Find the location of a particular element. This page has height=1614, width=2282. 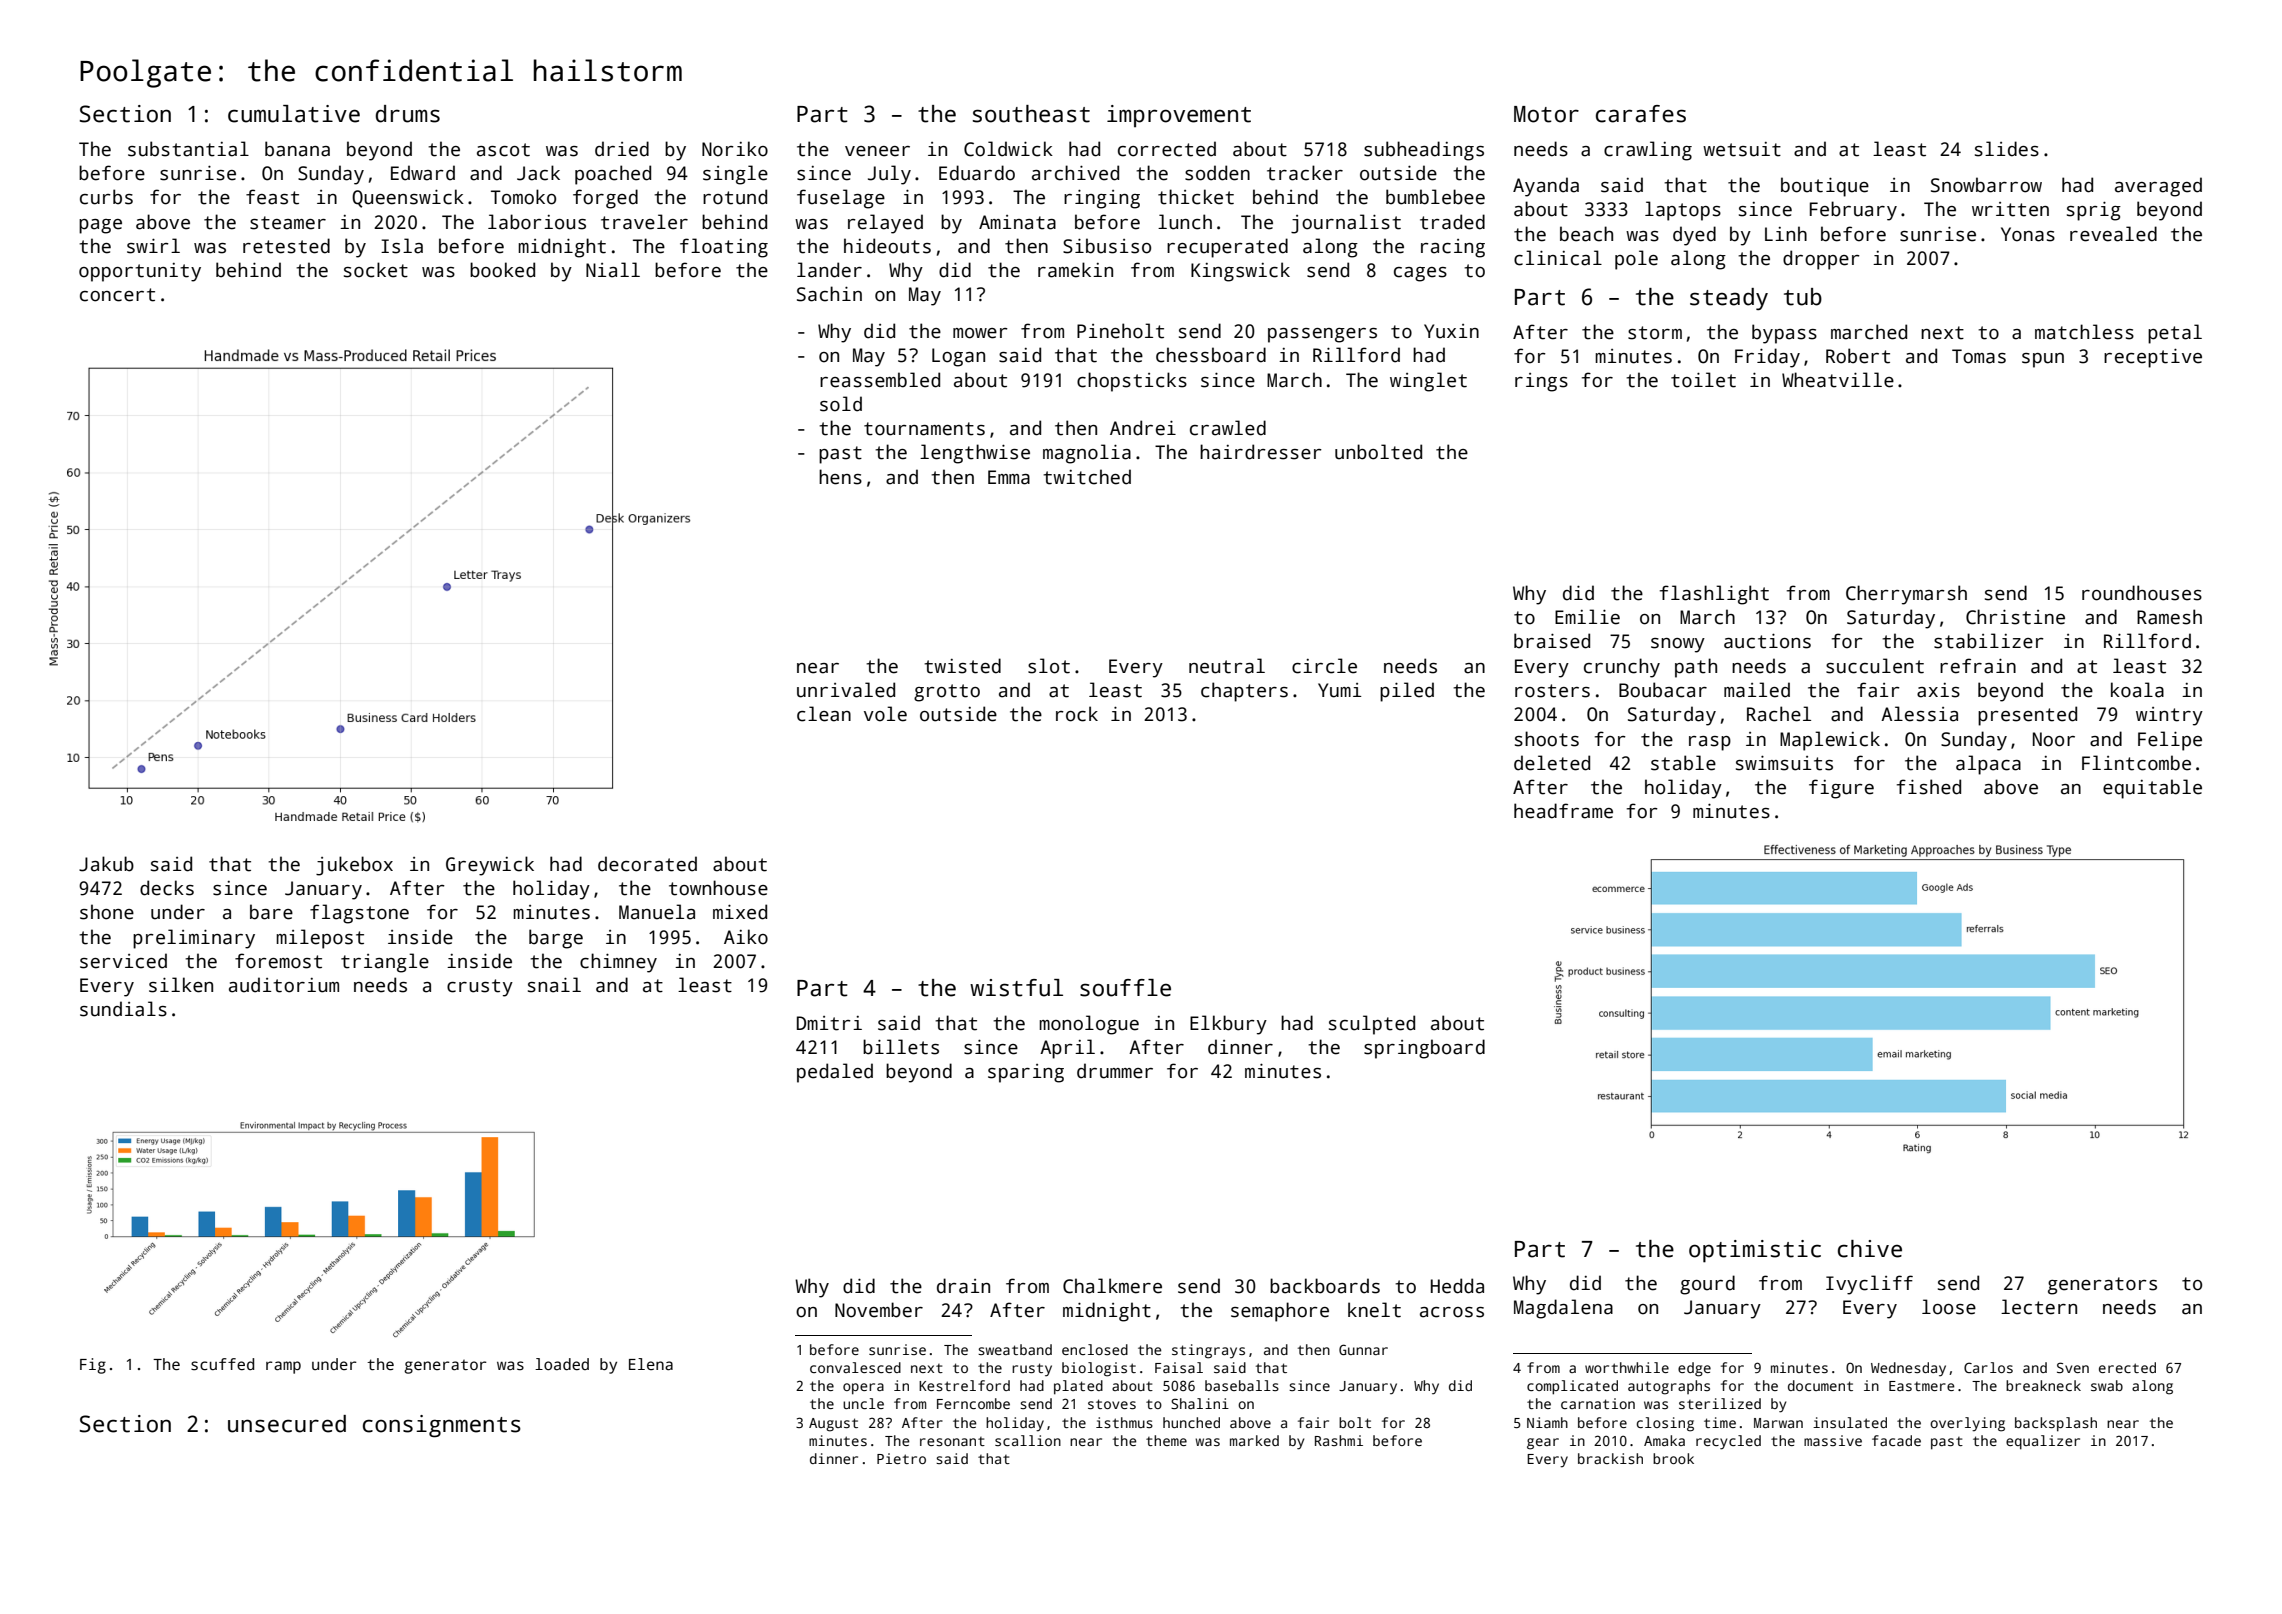

bumblebee is located at coordinates (1435, 197).
